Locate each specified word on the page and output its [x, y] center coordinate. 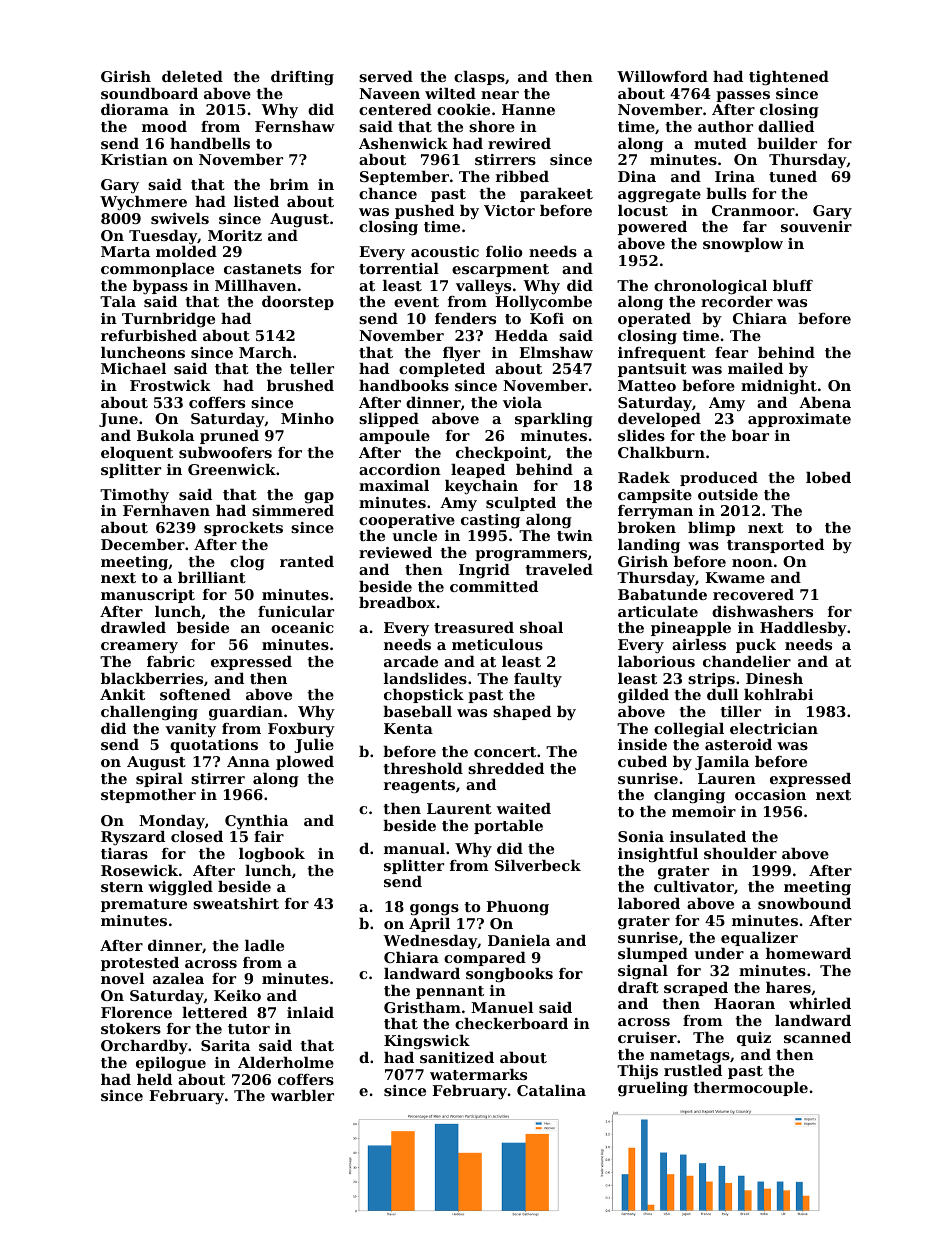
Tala [118, 301]
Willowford [662, 76]
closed [197, 836]
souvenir [816, 226]
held [154, 1079]
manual [414, 848]
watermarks [478, 1074]
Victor [509, 210]
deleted [192, 76]
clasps [479, 78]
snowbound [804, 903]
